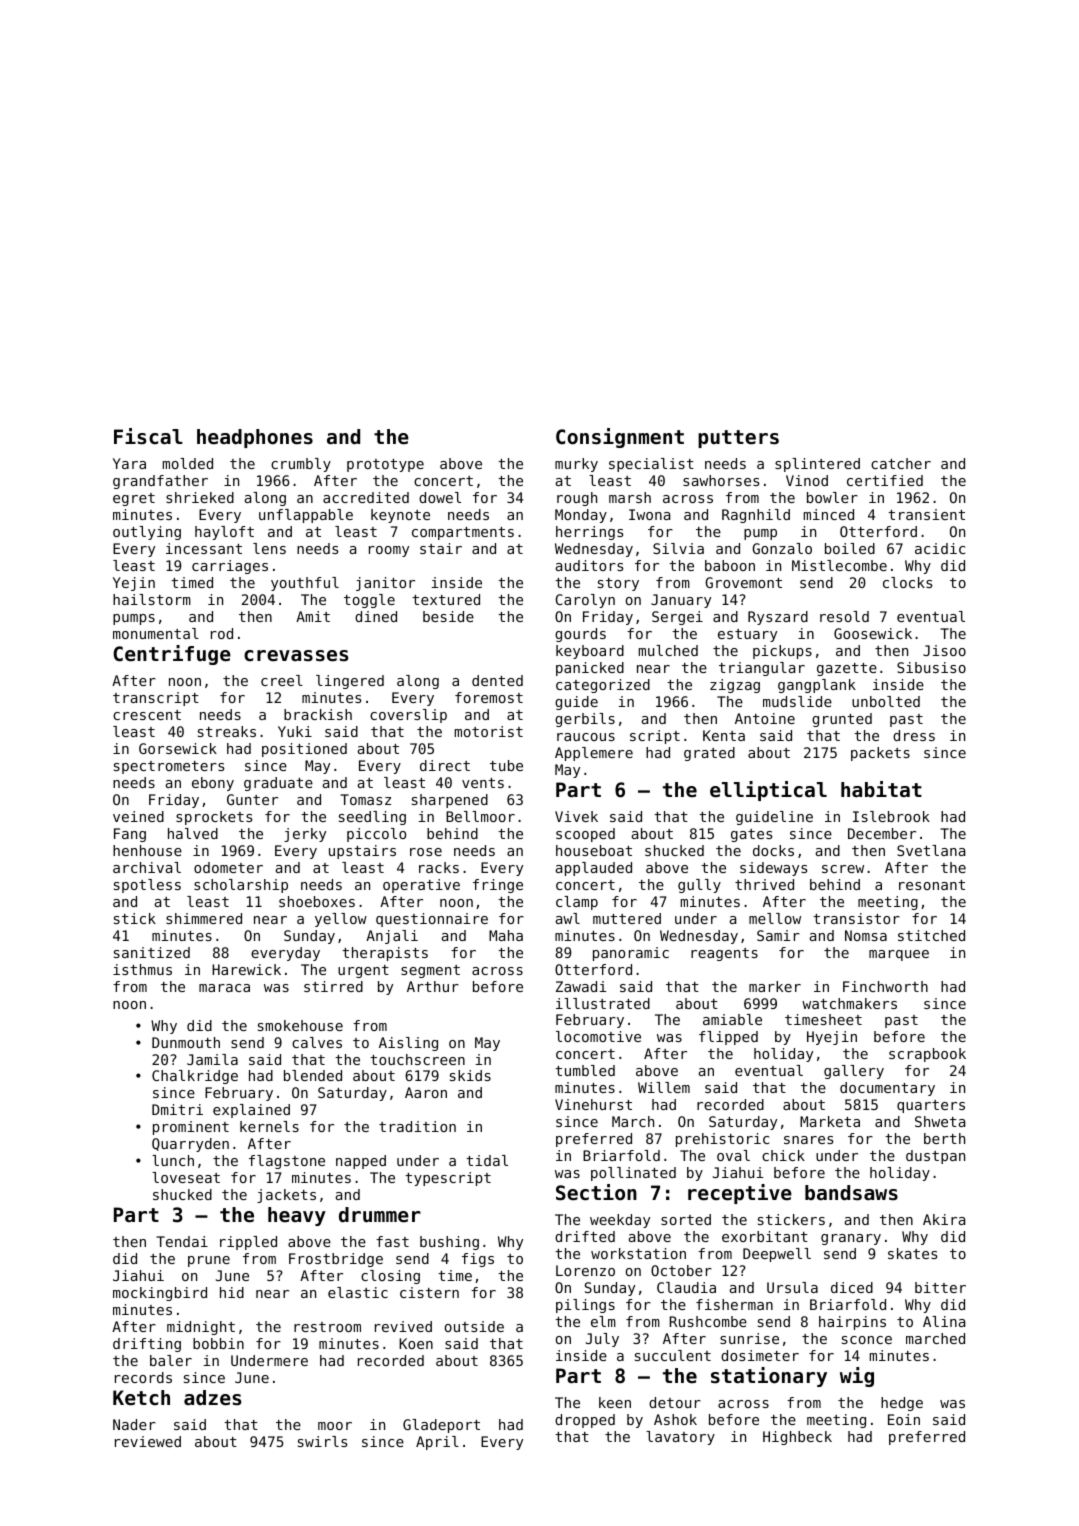  Describe the element at coordinates (830, 1121) in the document. I see `Marketa` at that location.
